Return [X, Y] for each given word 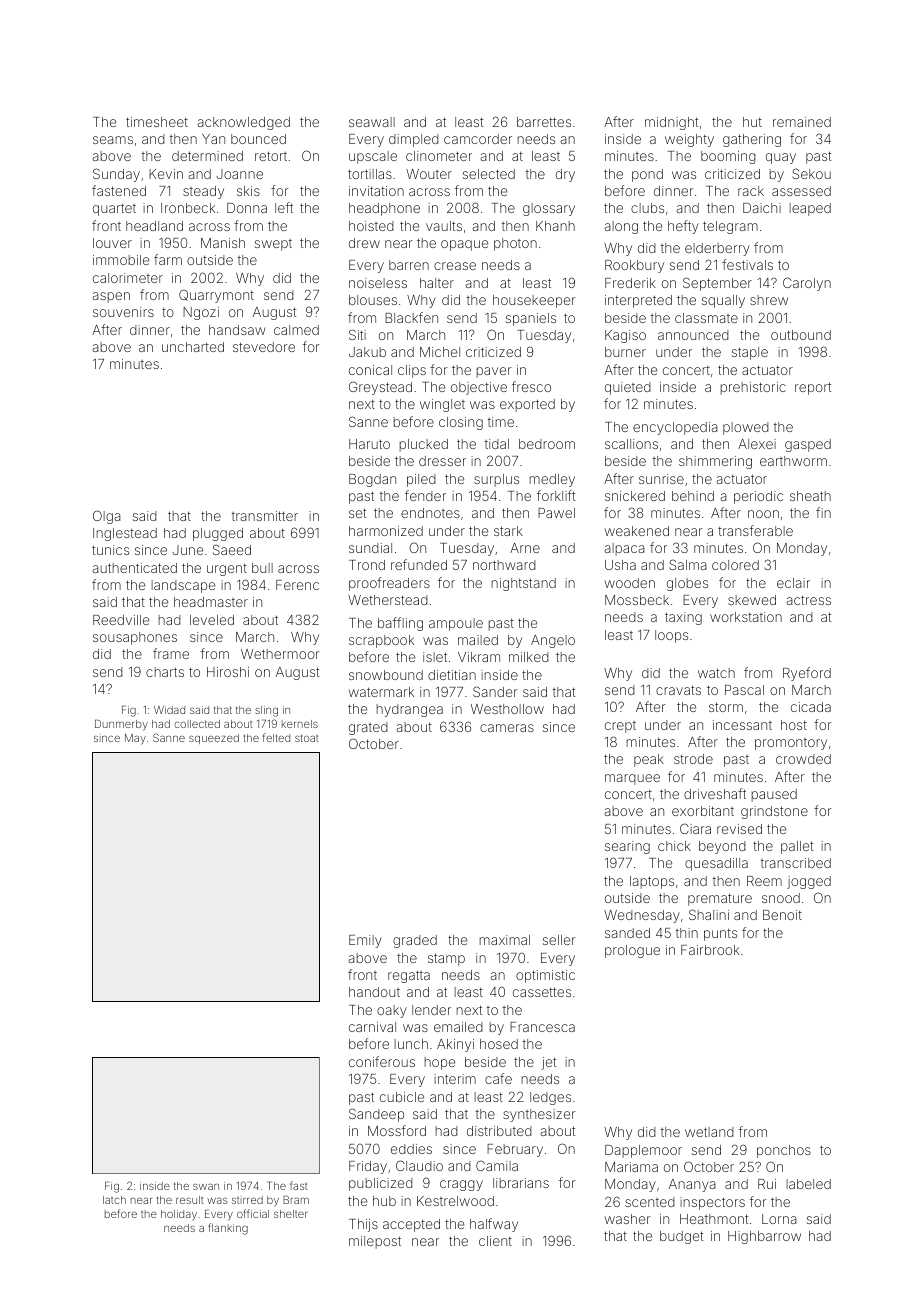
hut [752, 122]
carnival [372, 1027]
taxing [683, 618]
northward [504, 565]
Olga [107, 517]
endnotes [430, 513]
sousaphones [135, 638]
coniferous [382, 1061]
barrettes [544, 122]
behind [693, 496]
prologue [632, 951]
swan [206, 1187]
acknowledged [244, 123]
